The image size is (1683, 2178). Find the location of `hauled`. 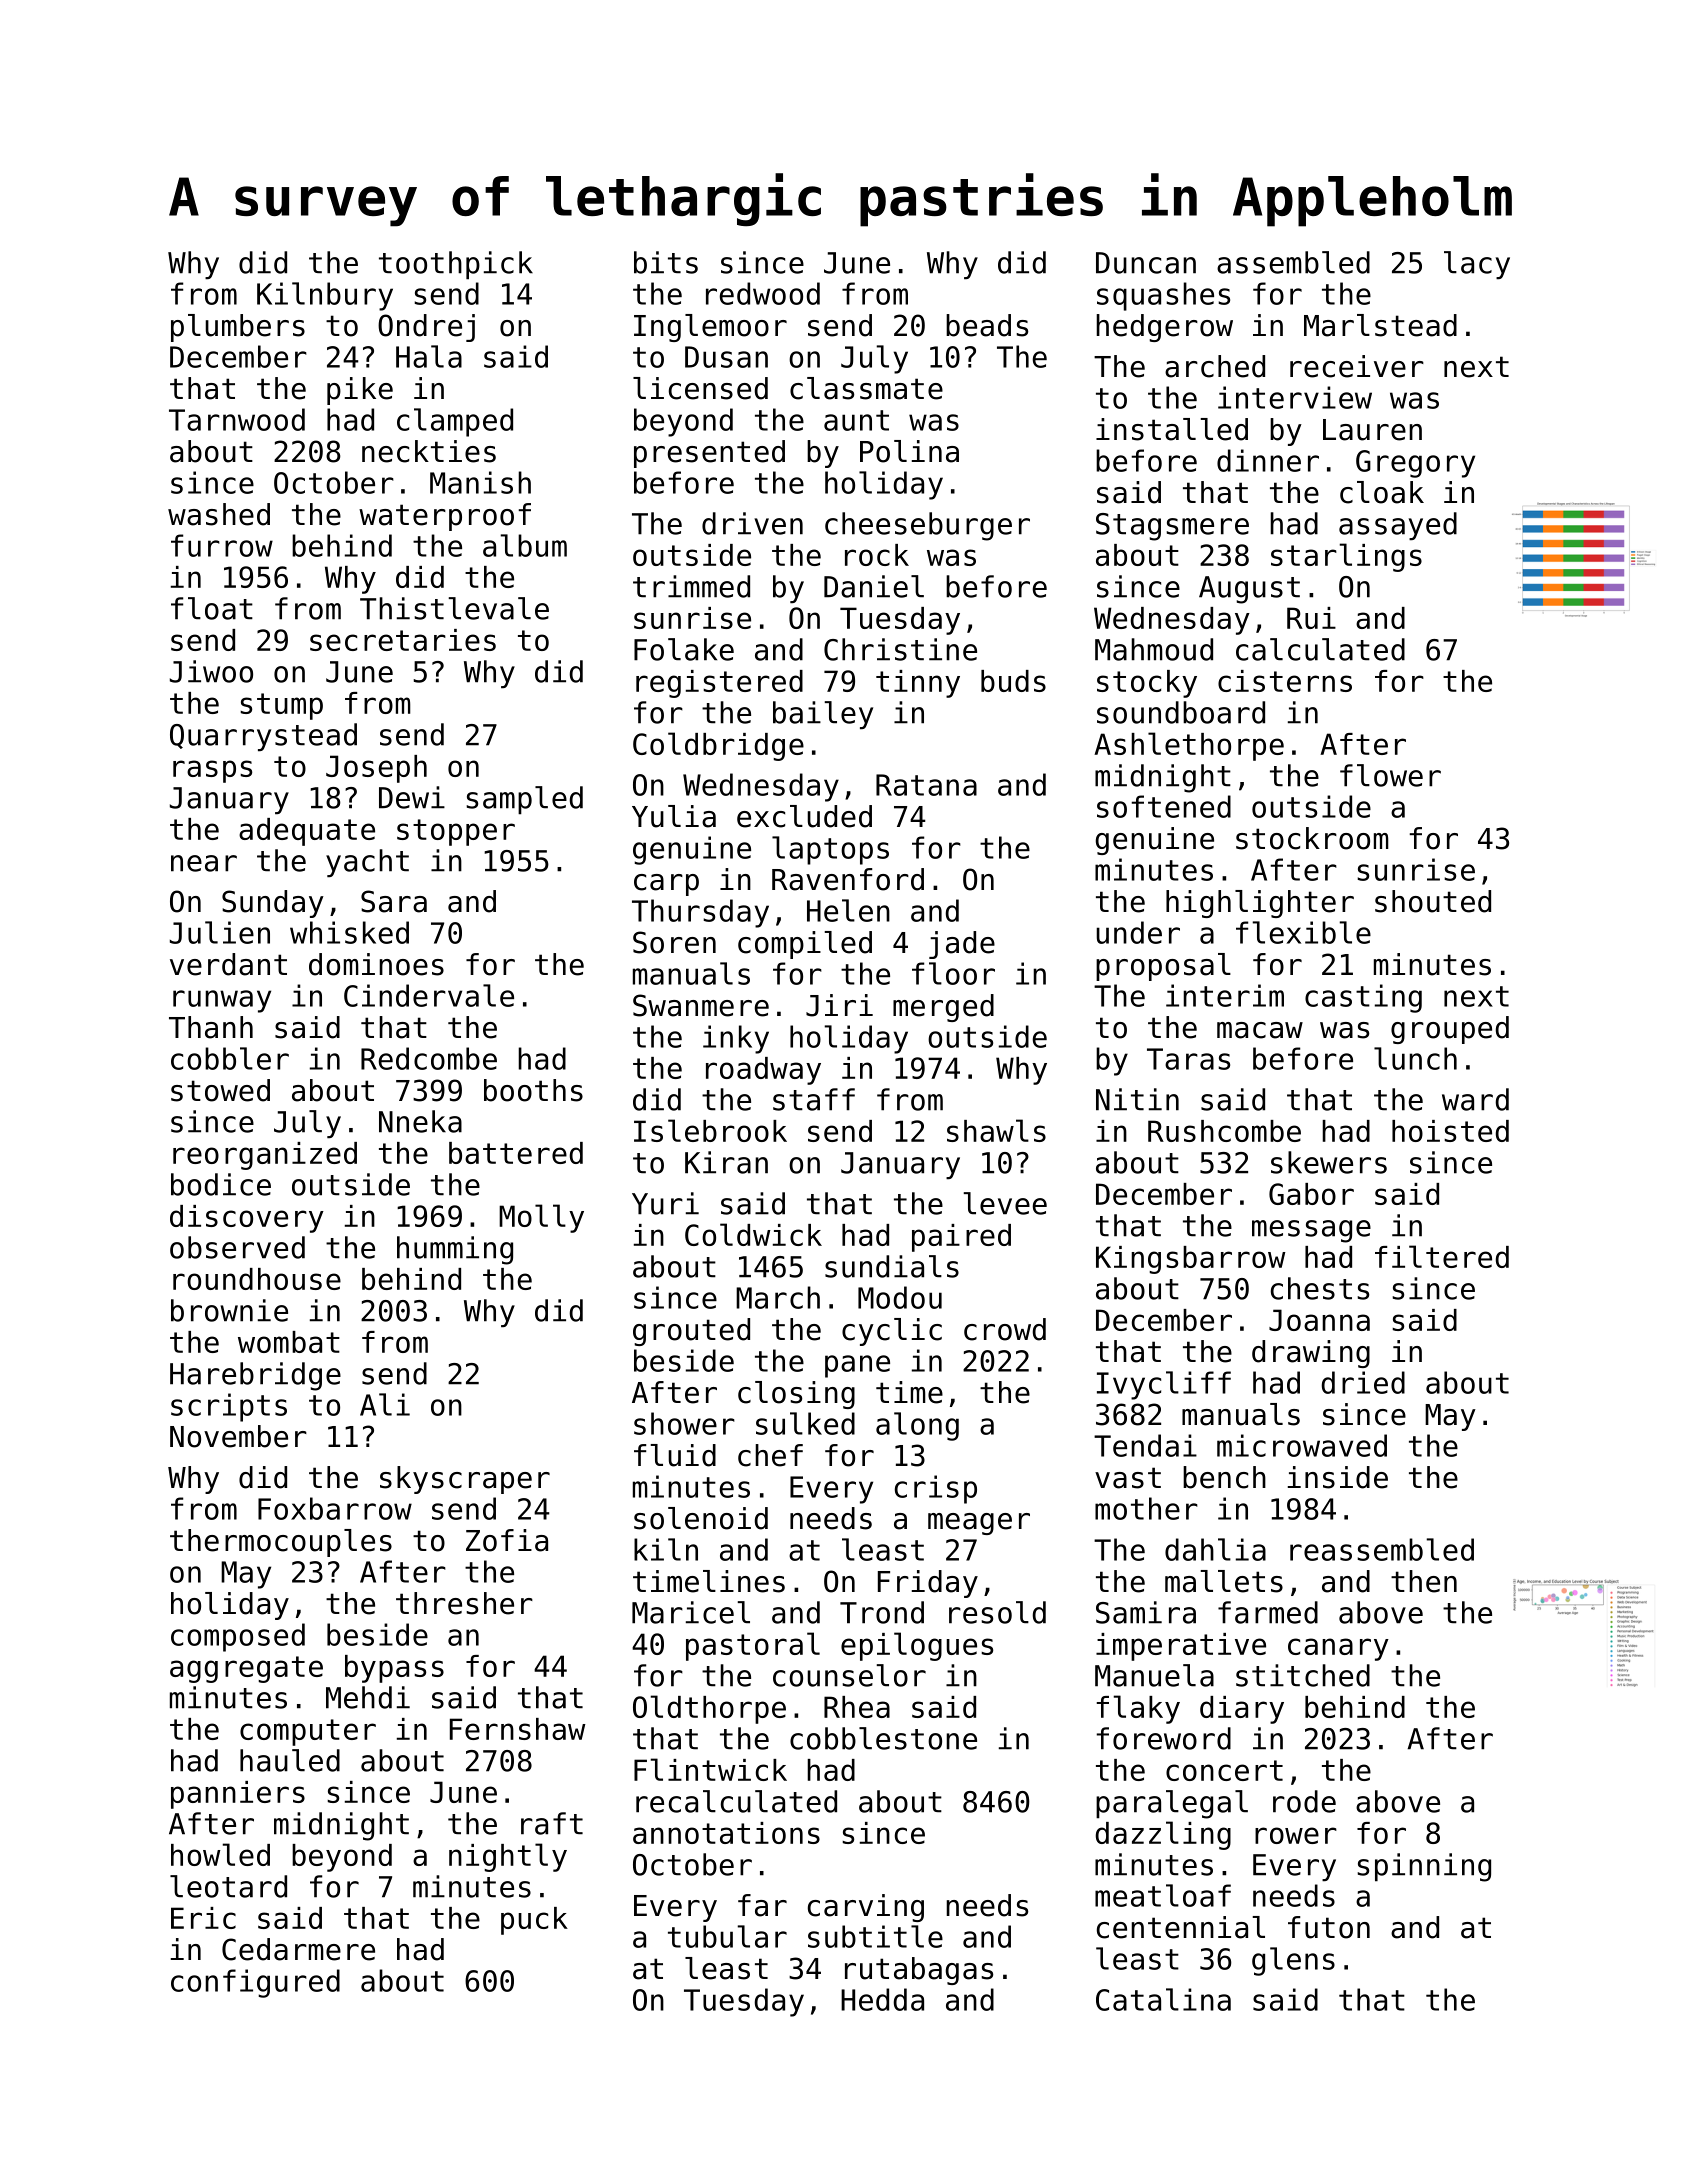

hauled is located at coordinates (290, 1760).
